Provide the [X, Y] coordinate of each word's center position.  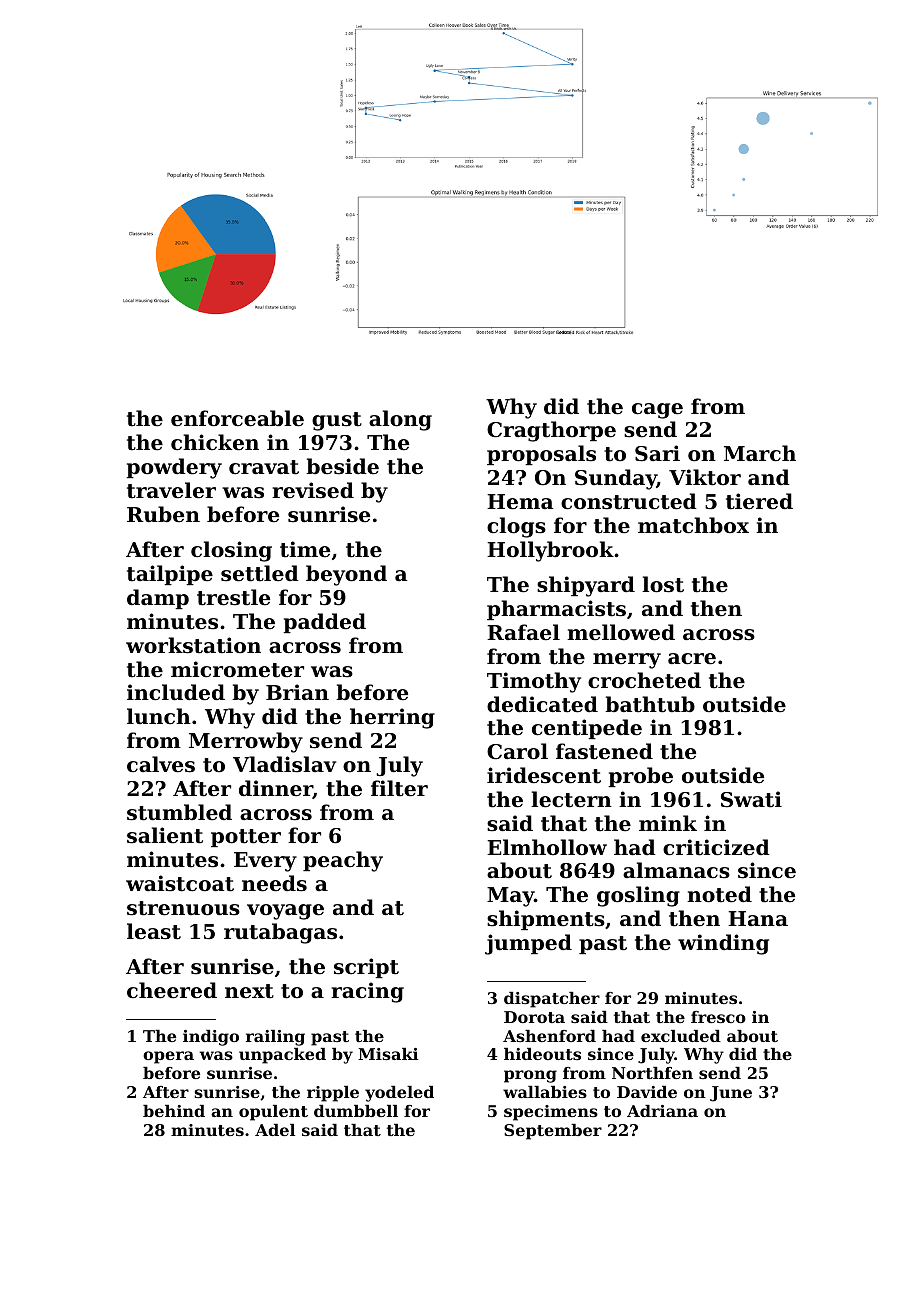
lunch [159, 716]
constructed [629, 501]
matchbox [693, 525]
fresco [718, 1017]
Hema [520, 502]
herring [392, 718]
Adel [275, 1130]
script [366, 968]
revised [313, 490]
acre [692, 659]
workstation [193, 645]
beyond [346, 575]
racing [367, 992]
